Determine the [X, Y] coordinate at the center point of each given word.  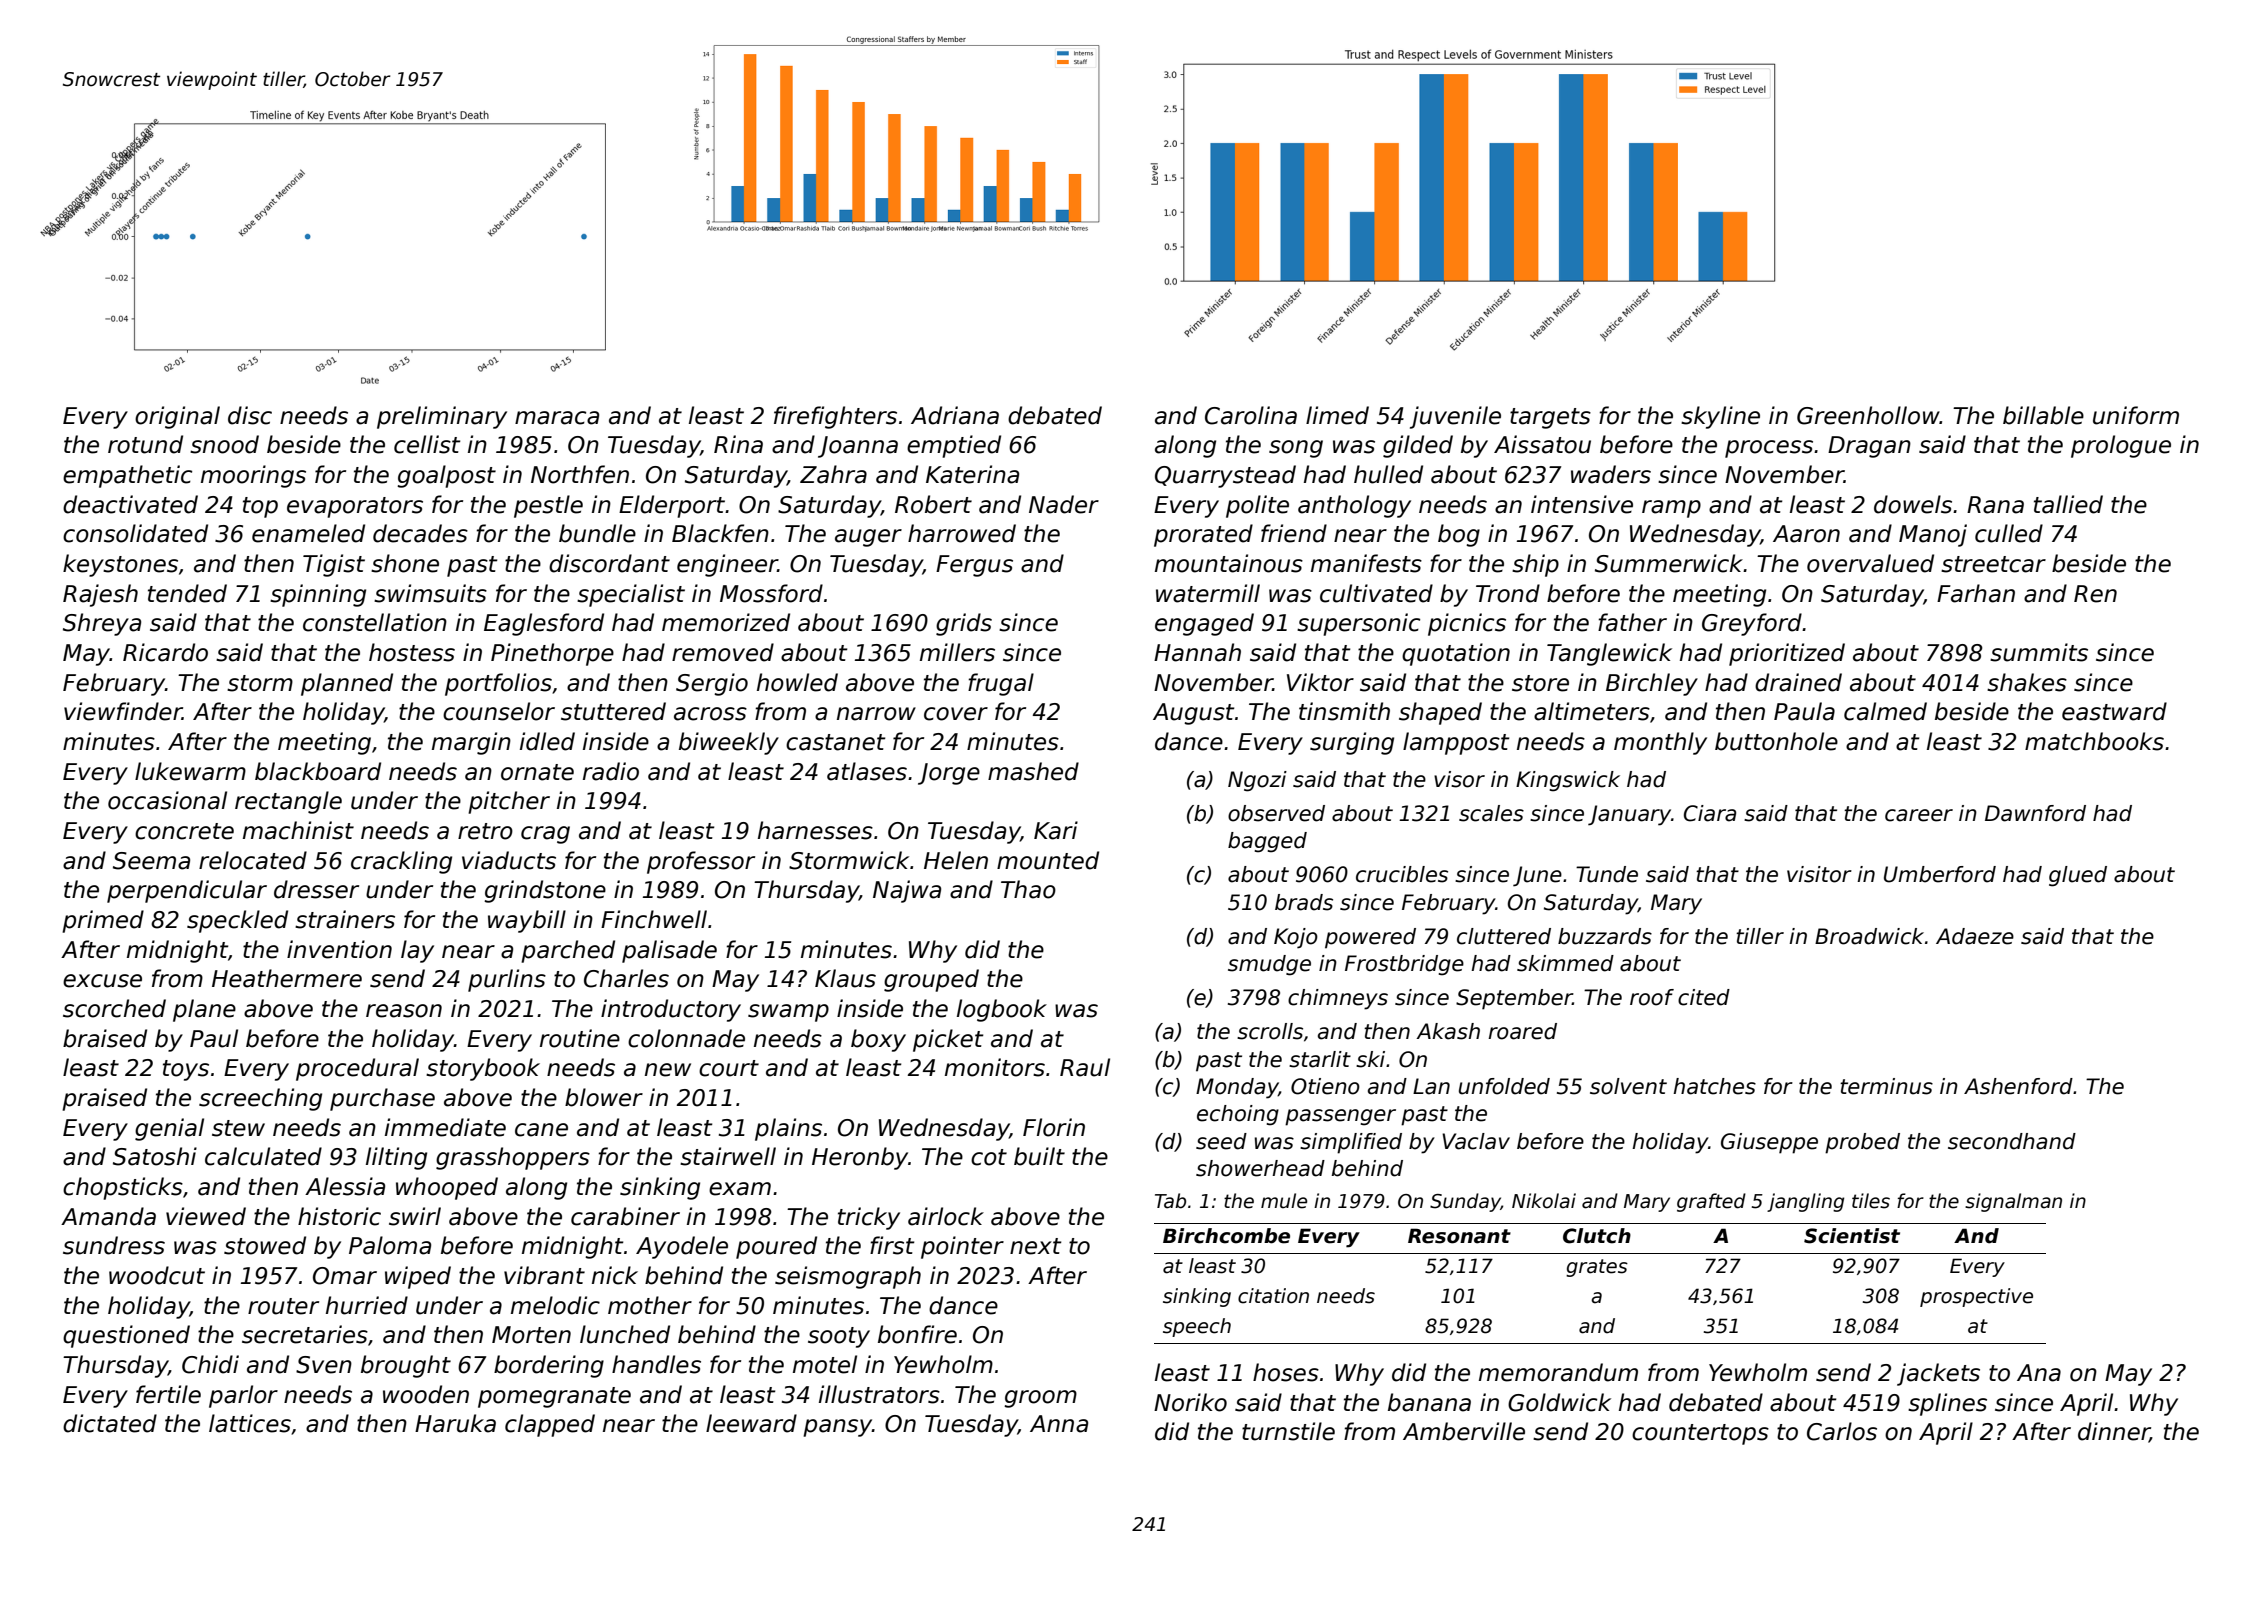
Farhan [1976, 593]
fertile [168, 1394]
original [177, 417]
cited [1704, 997]
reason [404, 1011]
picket [948, 1040]
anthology [1354, 506]
